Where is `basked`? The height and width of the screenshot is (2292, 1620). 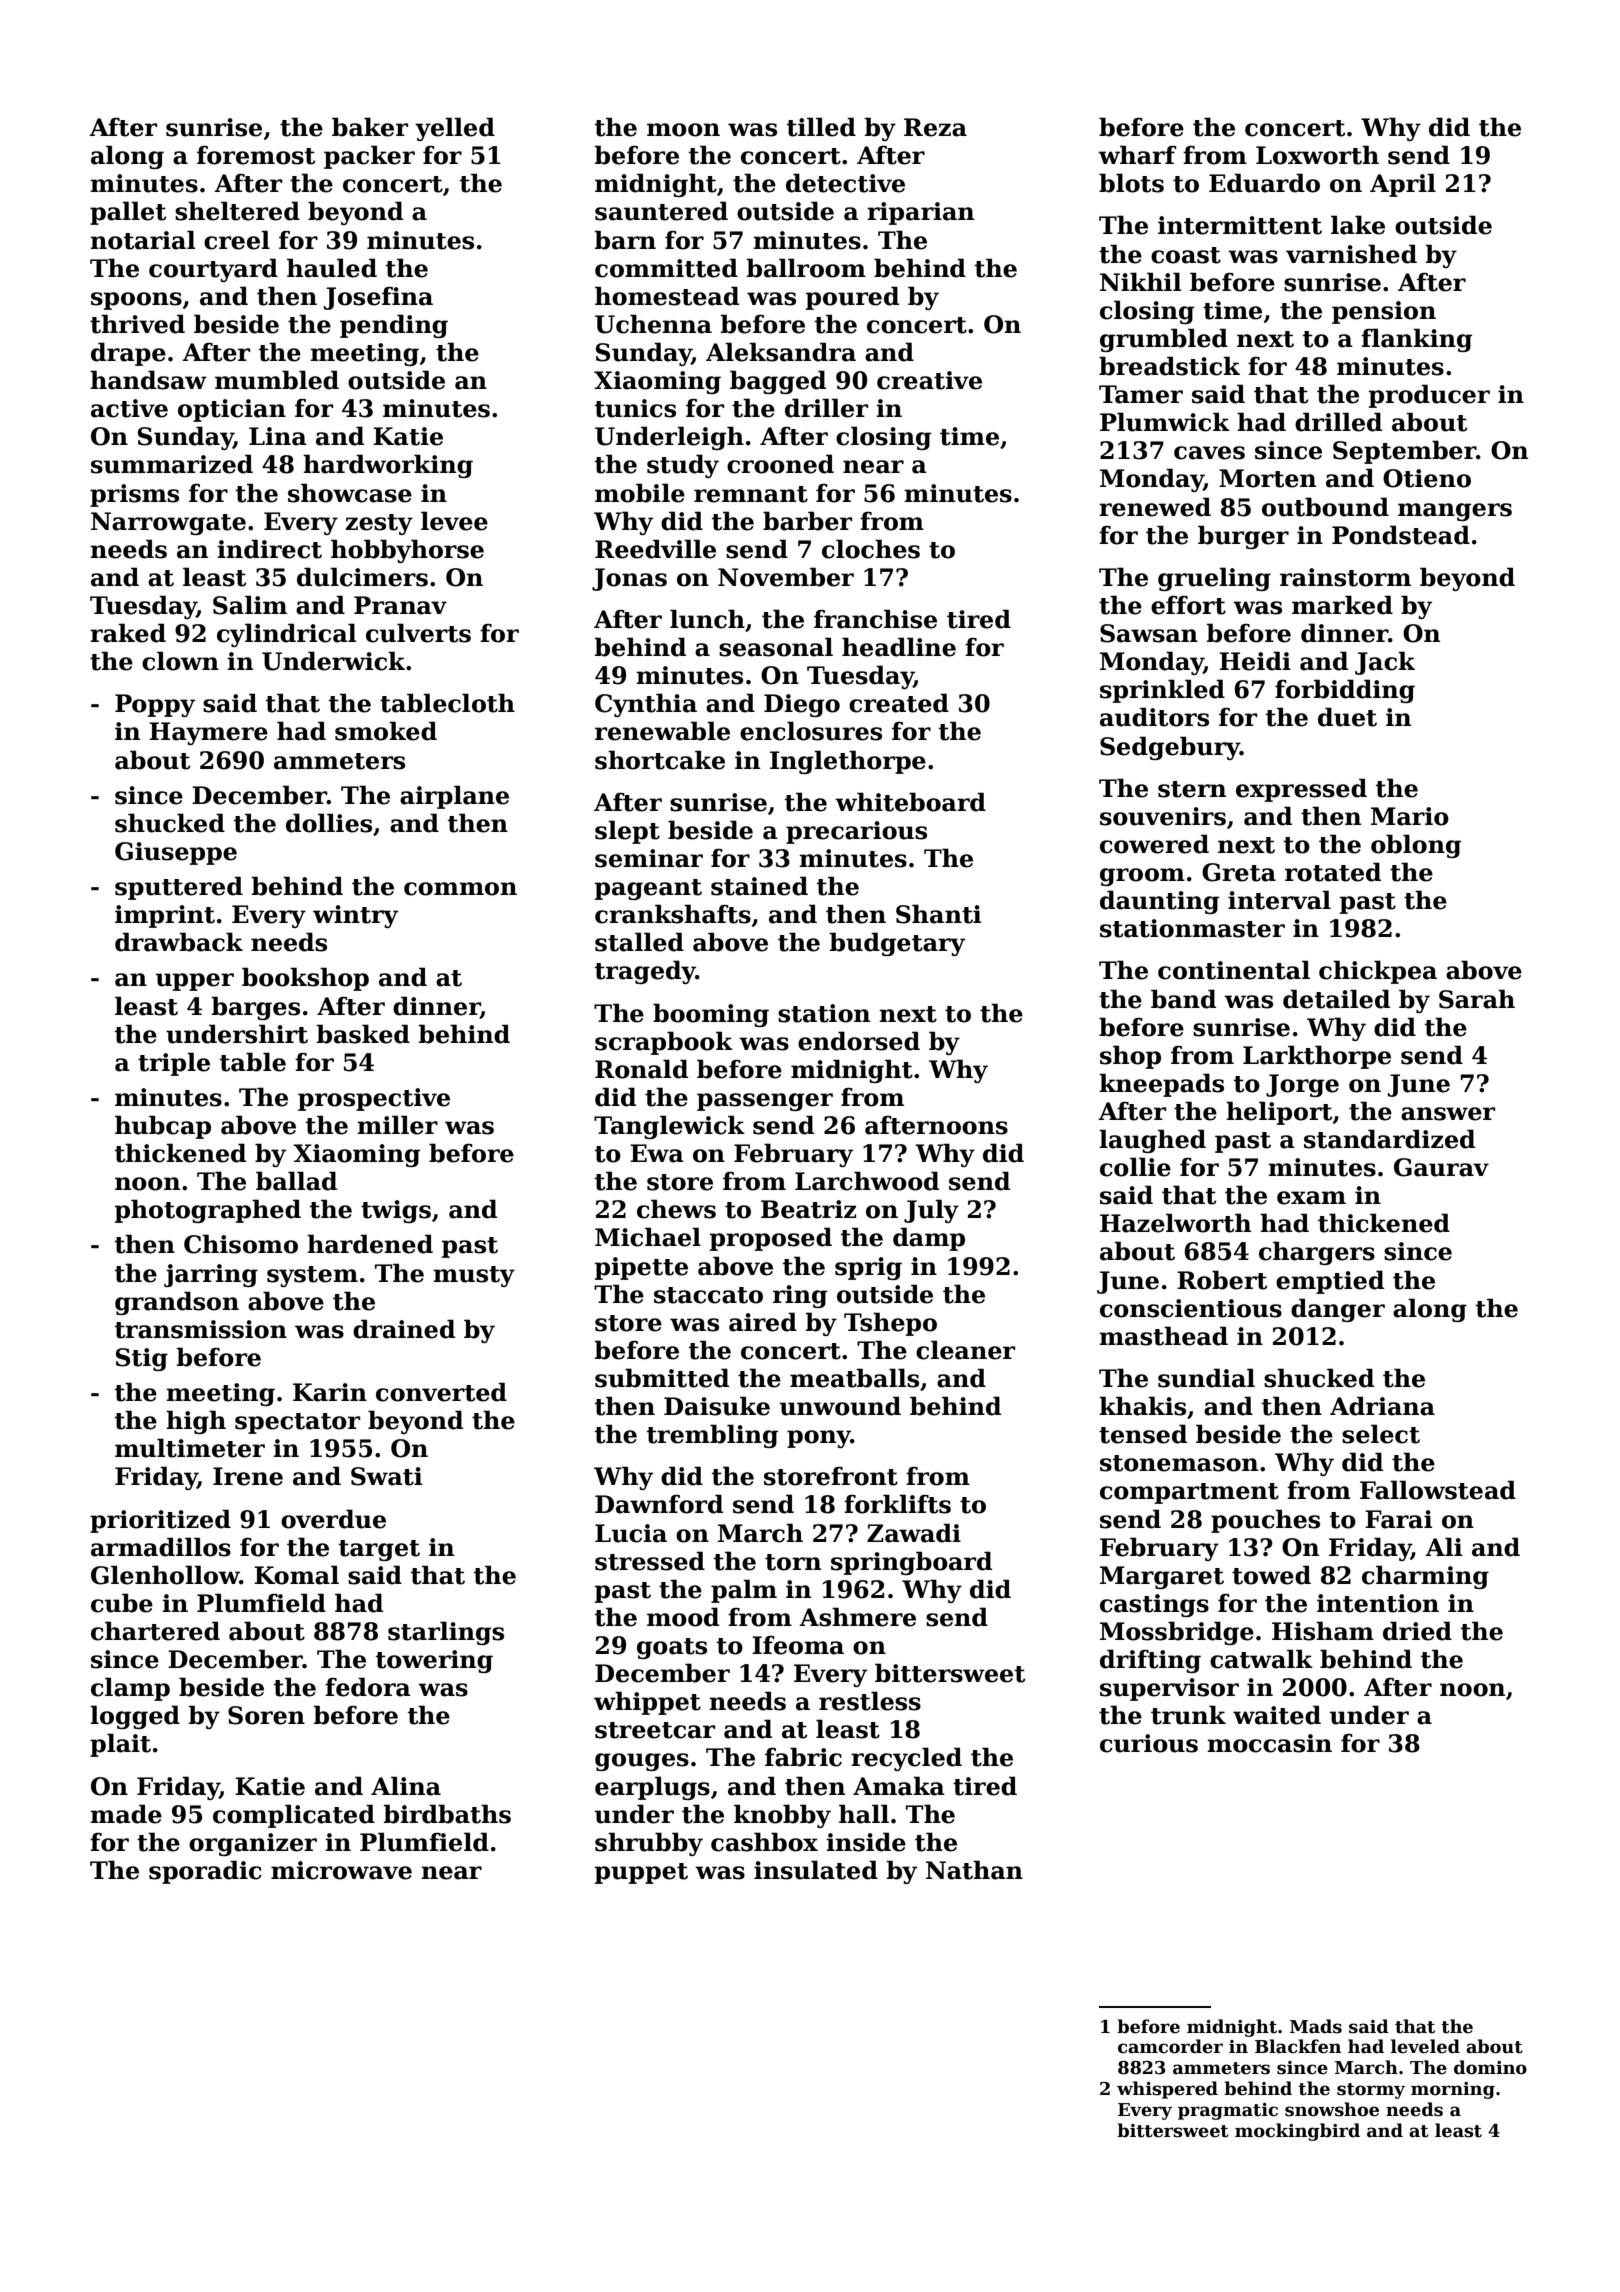 basked is located at coordinates (363, 1034).
